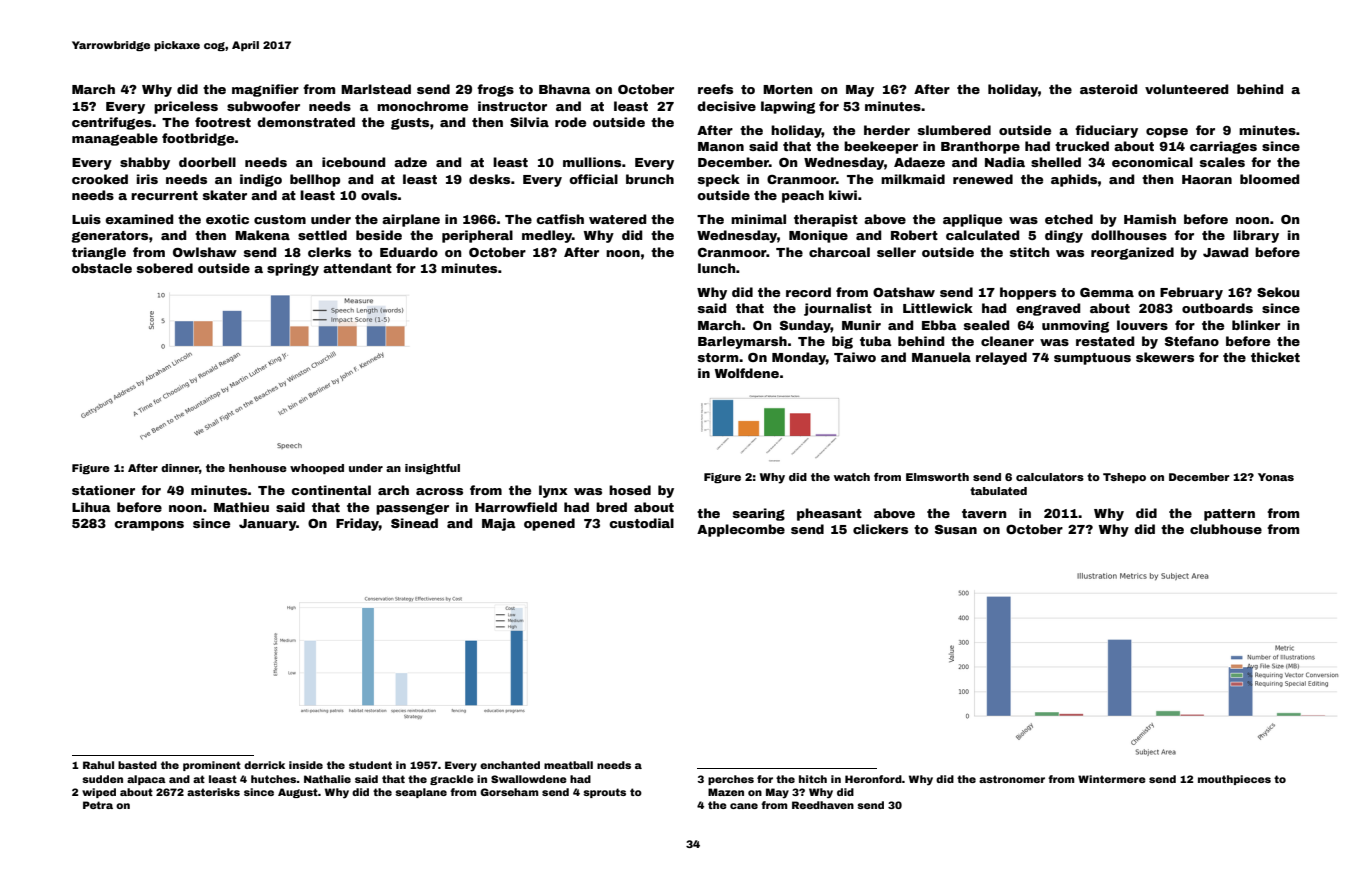  I want to click on hoppers, so click(1028, 293).
